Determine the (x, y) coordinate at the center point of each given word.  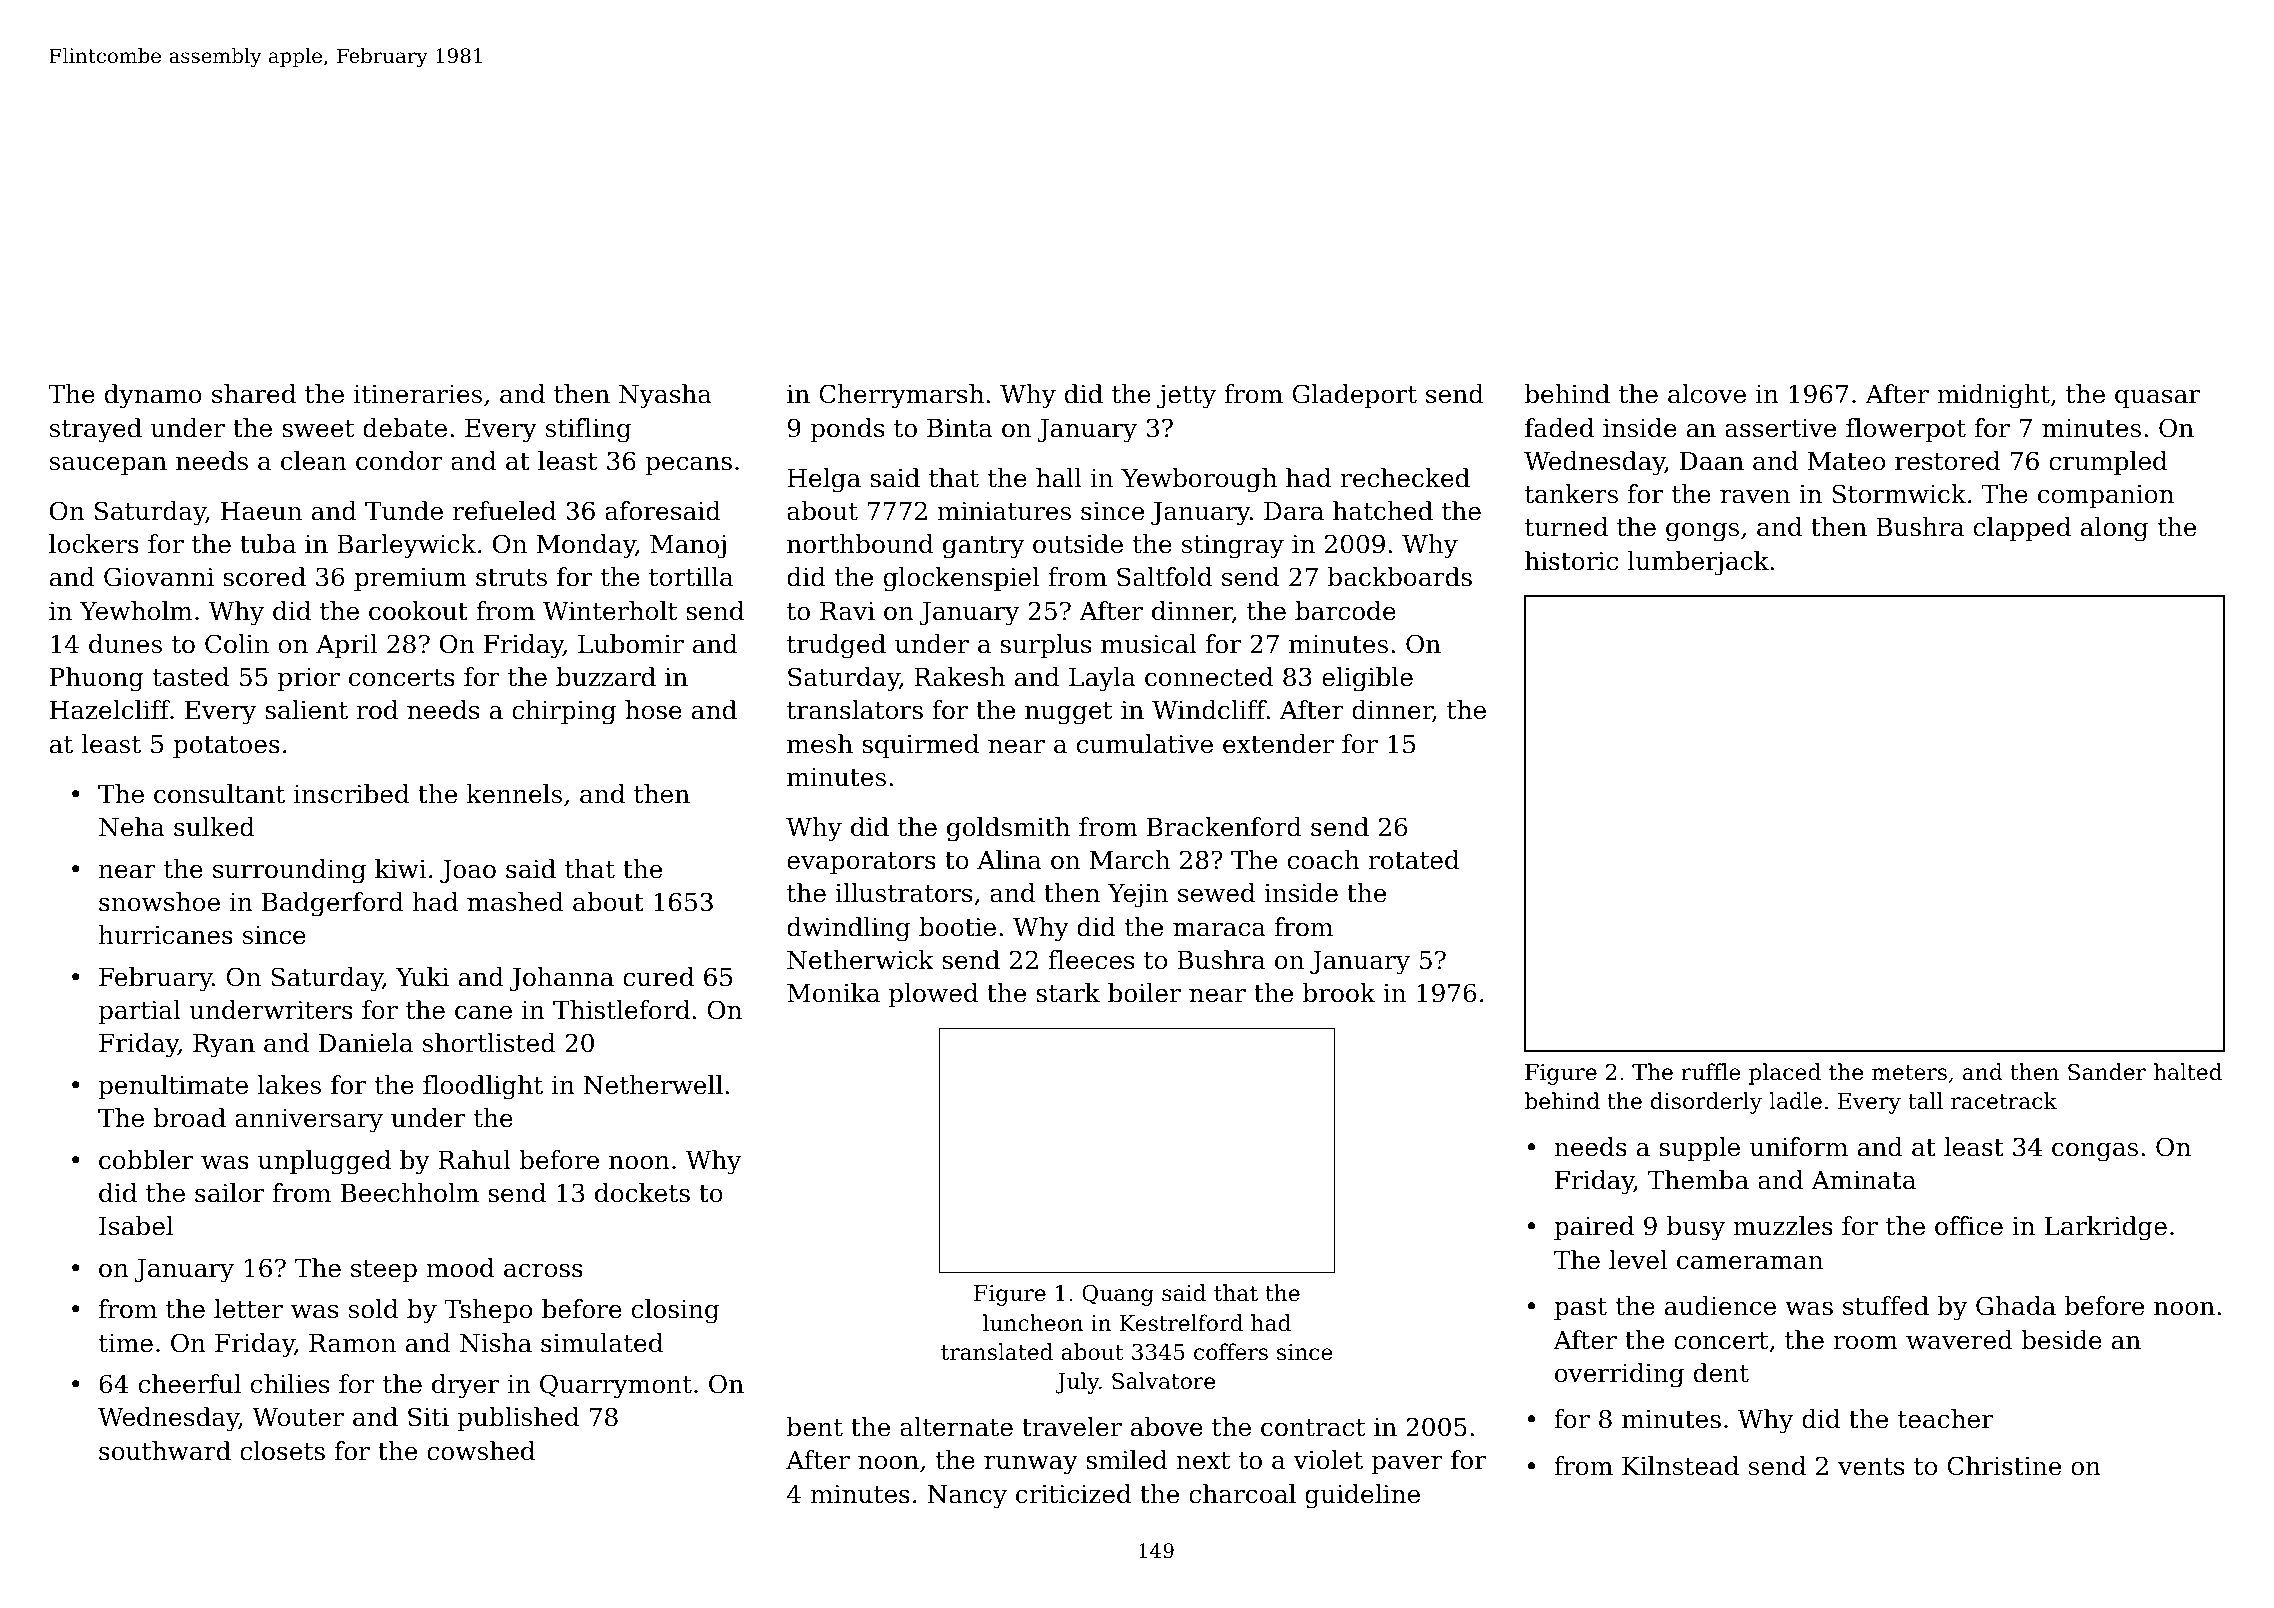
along (2114, 529)
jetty (1186, 397)
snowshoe (159, 902)
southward (165, 1451)
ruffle (1711, 1072)
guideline (1362, 1496)
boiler (1144, 993)
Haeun (261, 511)
